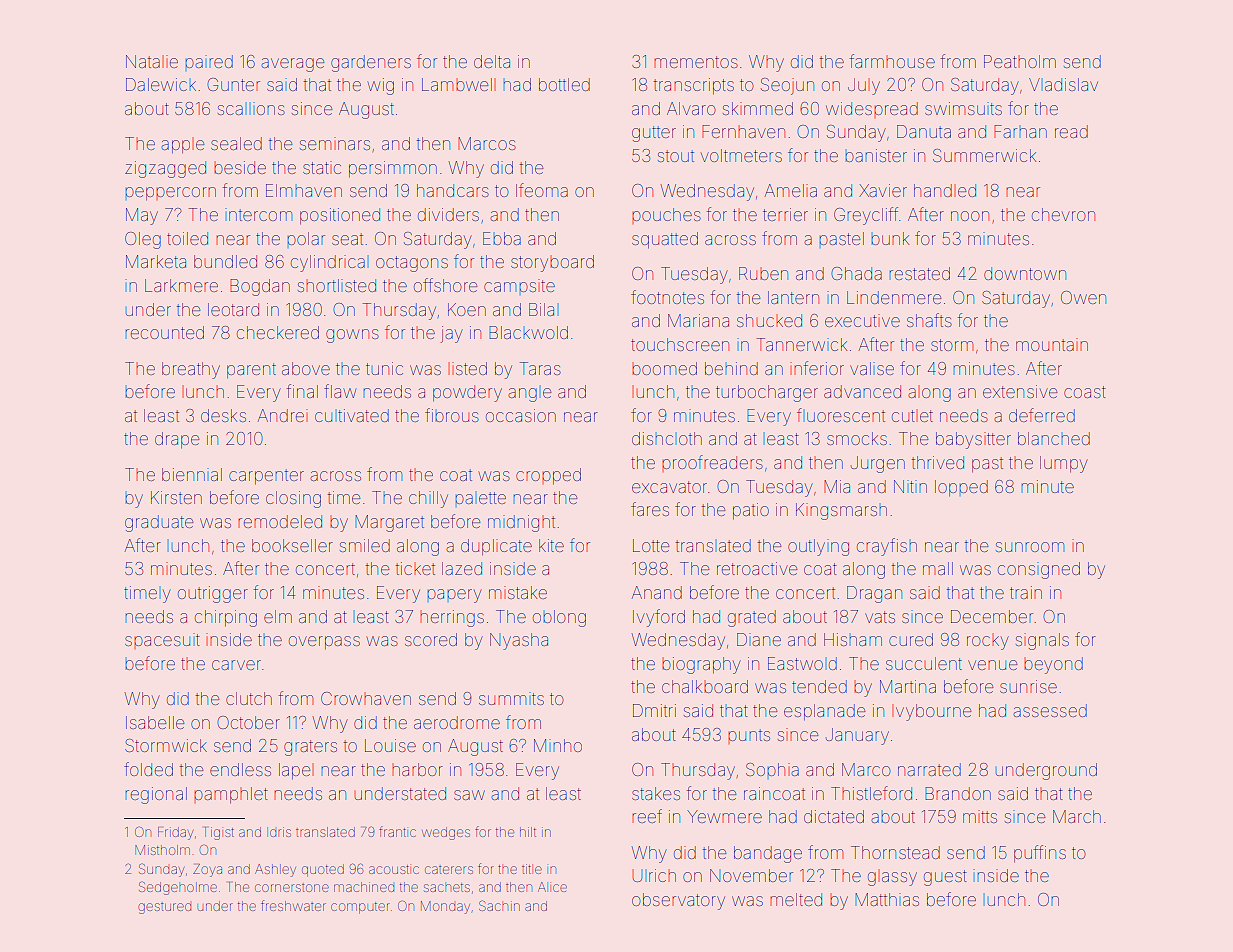 This screenshot has width=1233, height=952. What do you see at coordinates (564, 84) in the screenshot?
I see `bottled` at bounding box center [564, 84].
